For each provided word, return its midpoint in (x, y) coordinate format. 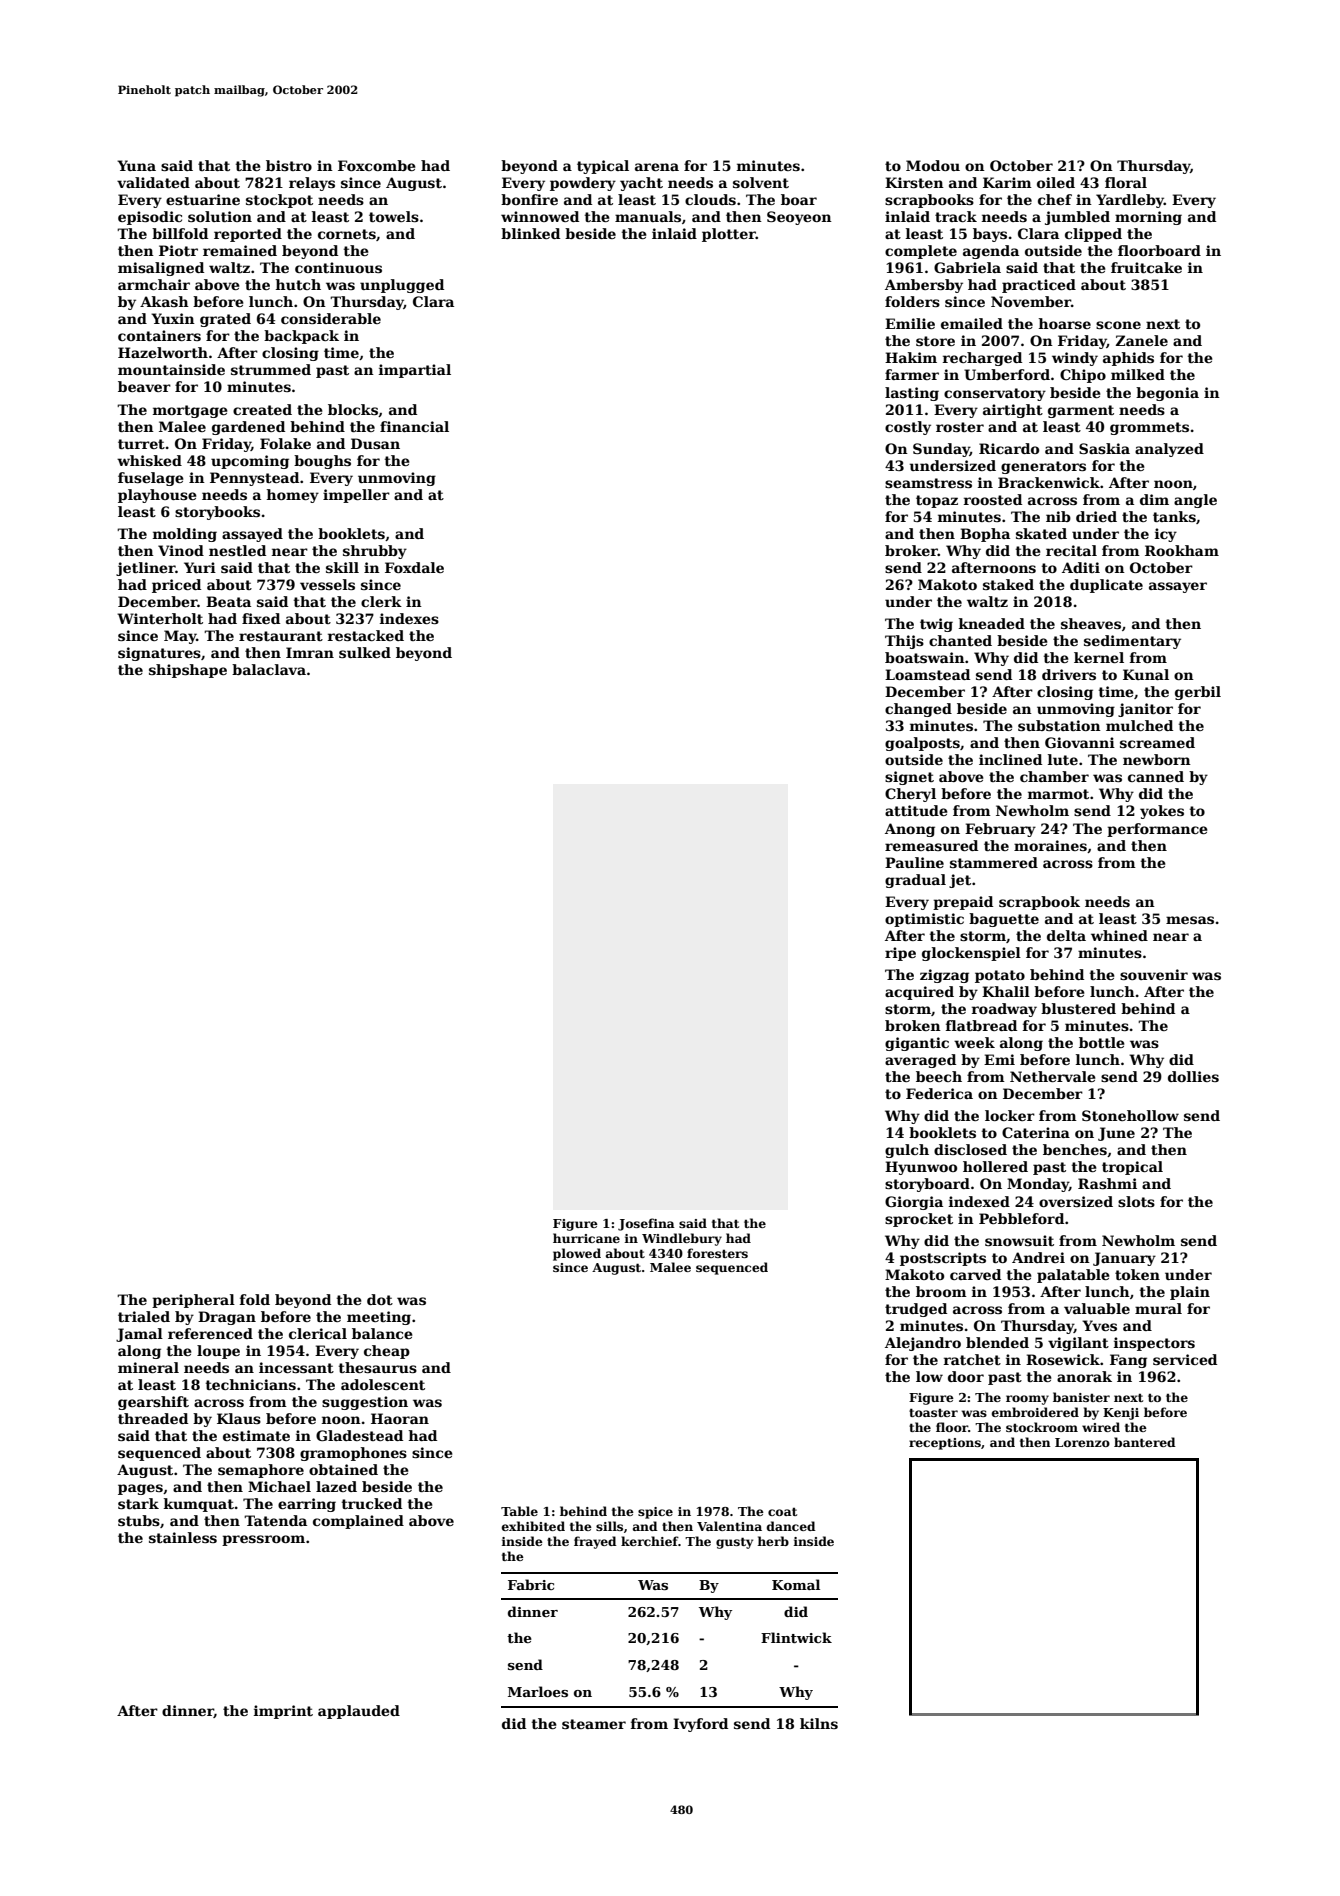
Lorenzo (1082, 1442)
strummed (271, 369)
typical (603, 167)
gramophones (353, 1454)
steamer (594, 1724)
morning (1148, 218)
